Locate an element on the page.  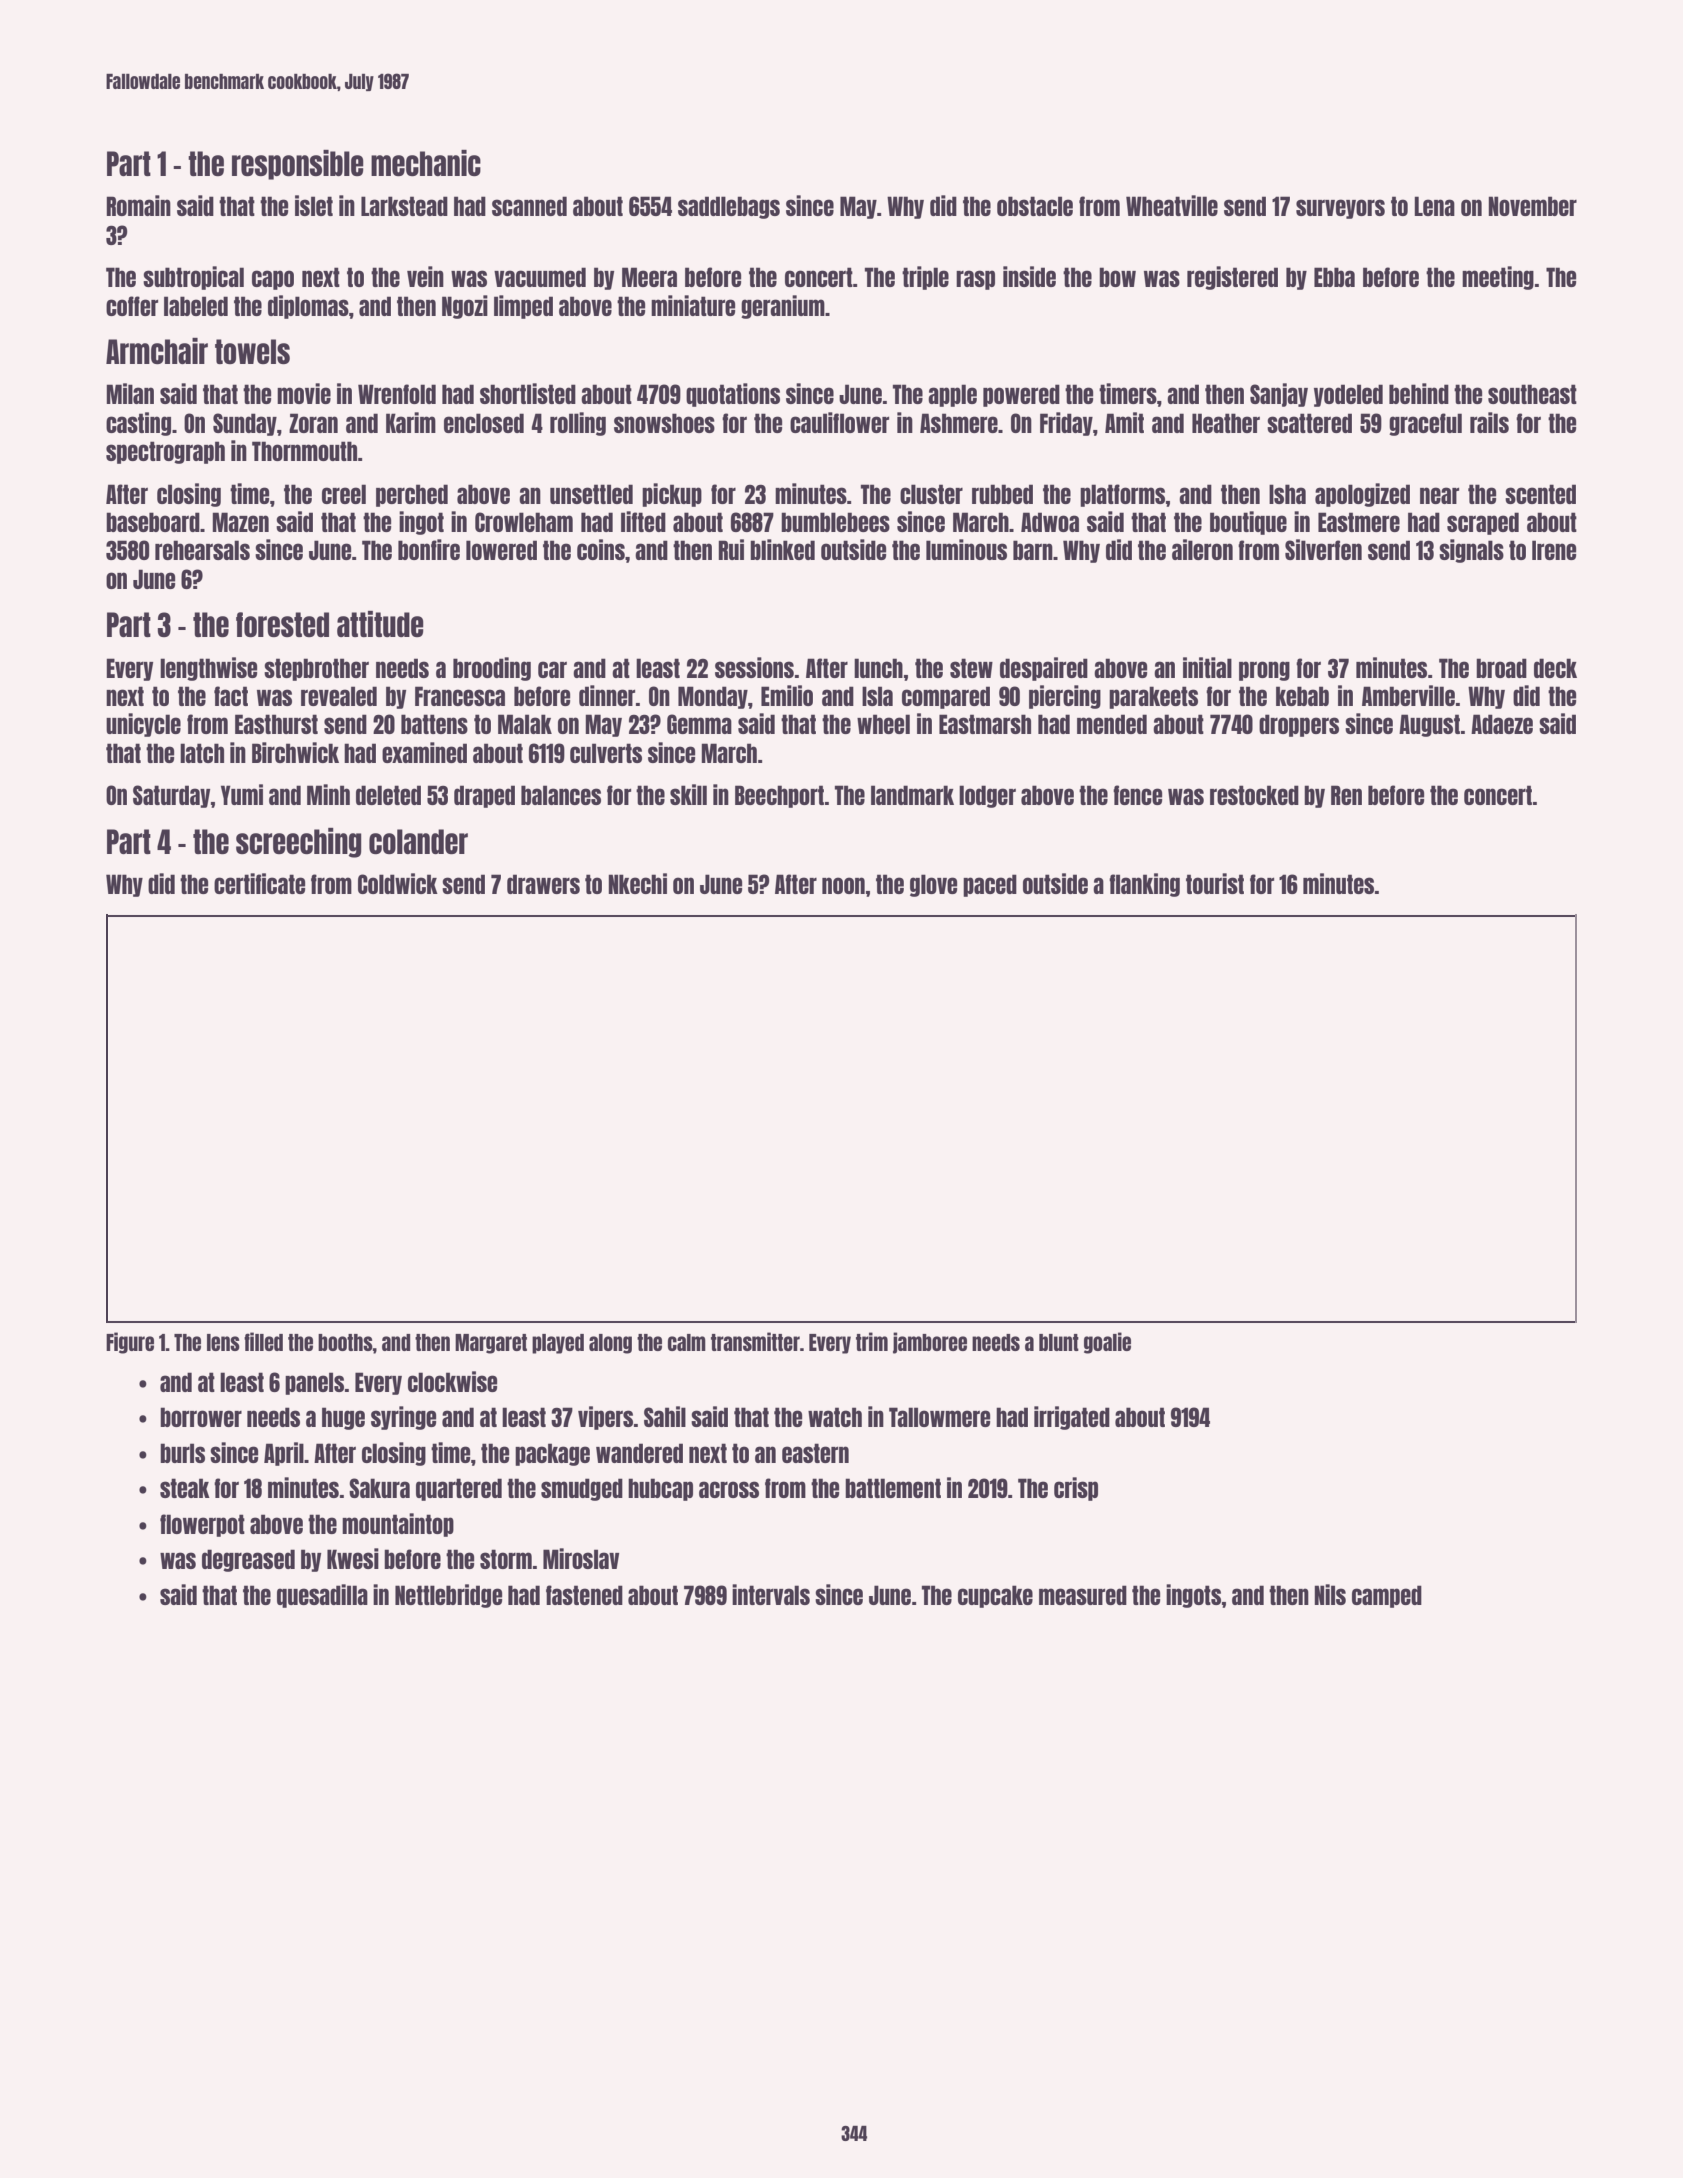
cauliflower is located at coordinates (839, 422).
